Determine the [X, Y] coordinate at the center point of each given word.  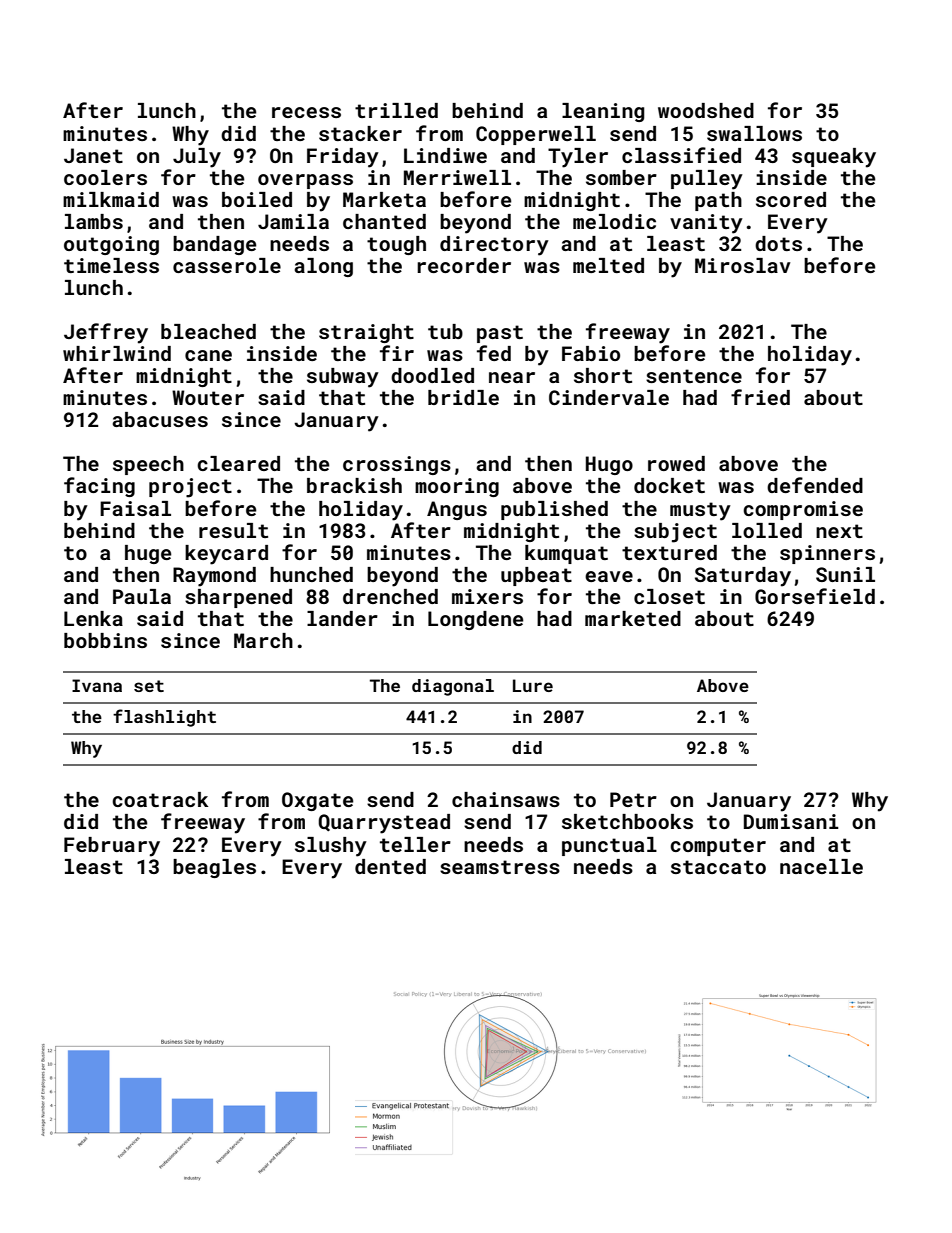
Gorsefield [815, 596]
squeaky [834, 158]
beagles [214, 868]
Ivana [97, 685]
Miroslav [742, 265]
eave [609, 576]
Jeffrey [106, 333]
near [512, 377]
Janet [93, 155]
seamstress [500, 867]
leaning [603, 112]
